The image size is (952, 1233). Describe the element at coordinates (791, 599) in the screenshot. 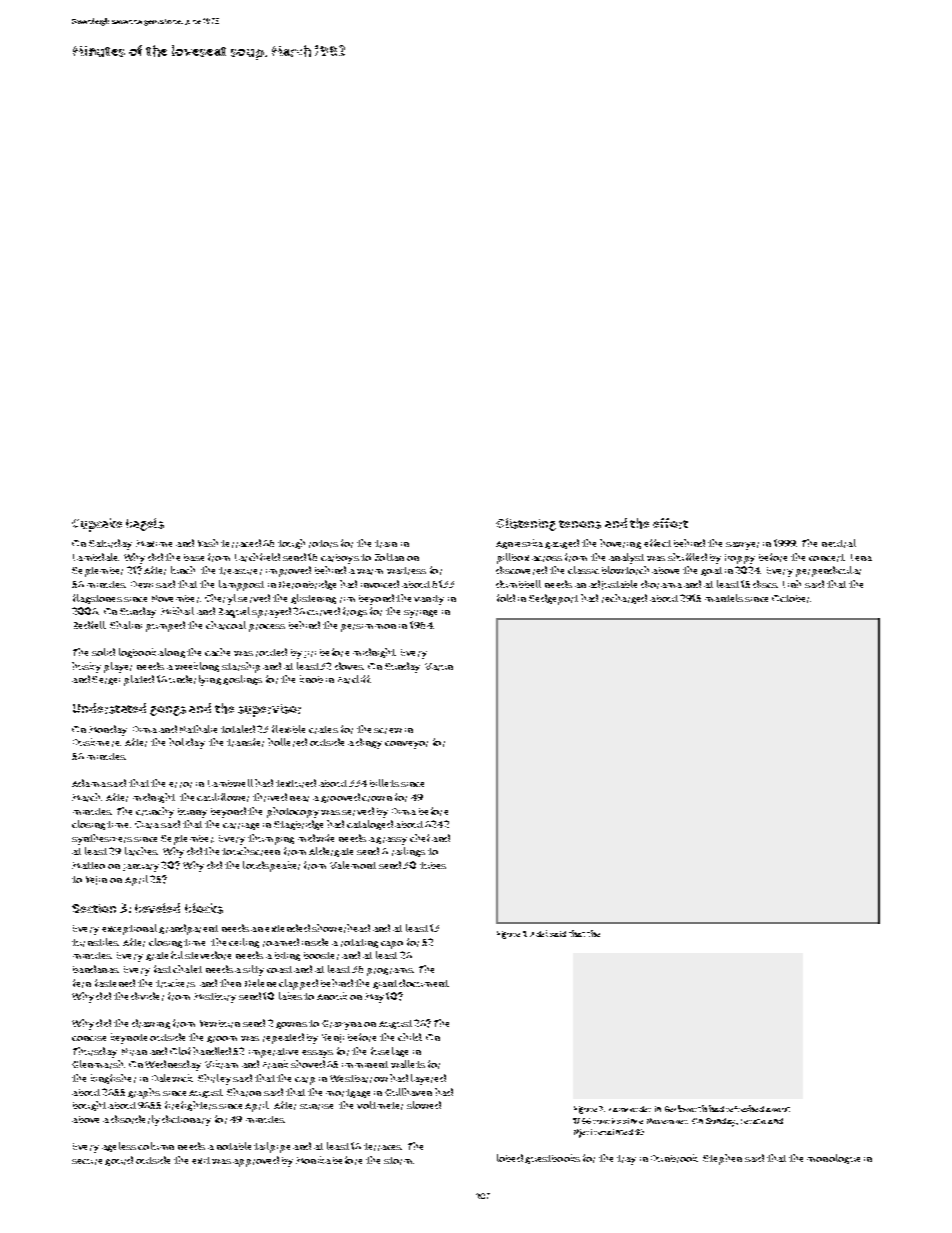

I see `October` at that location.
